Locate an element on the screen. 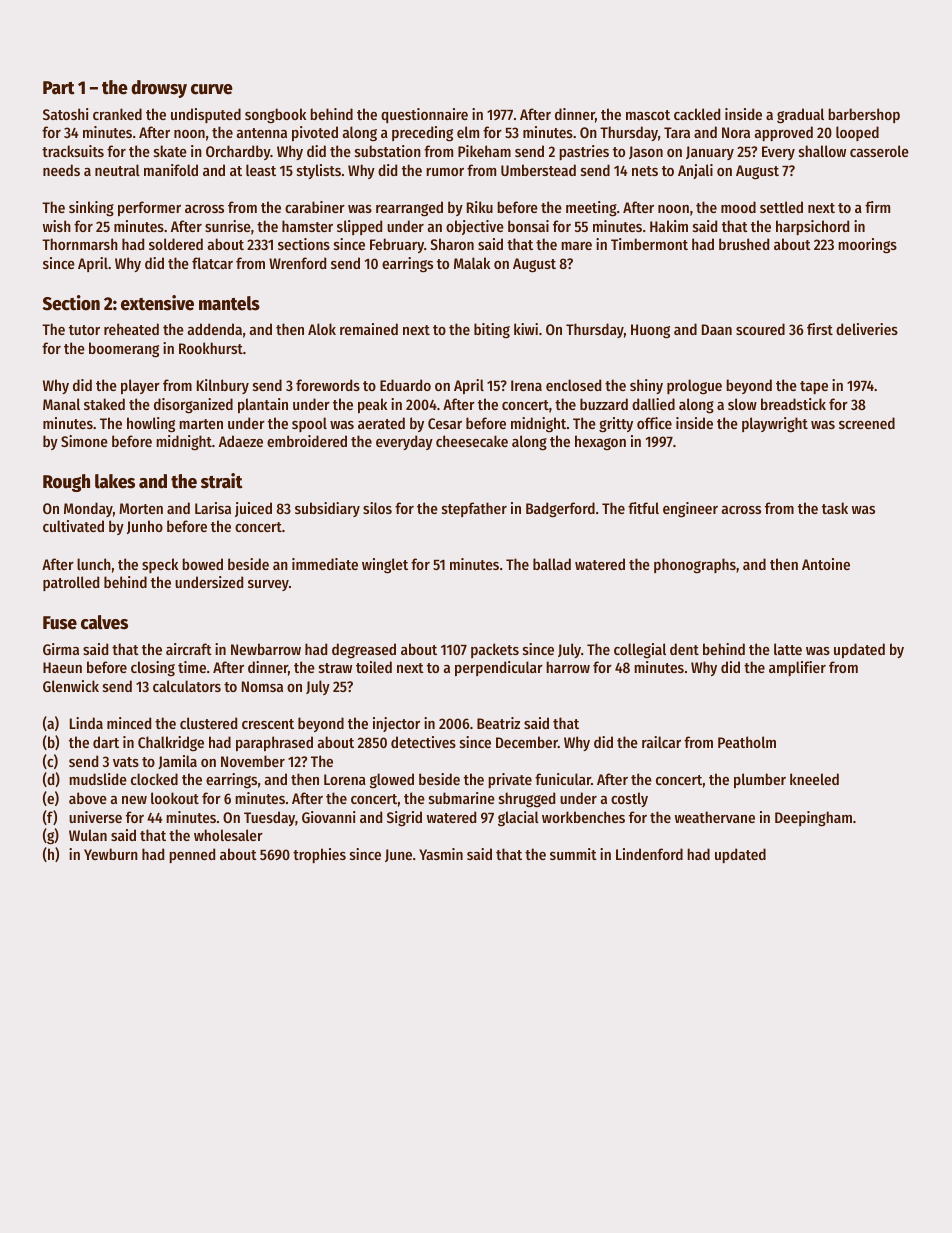 This screenshot has width=952, height=1233. engineer is located at coordinates (690, 510).
